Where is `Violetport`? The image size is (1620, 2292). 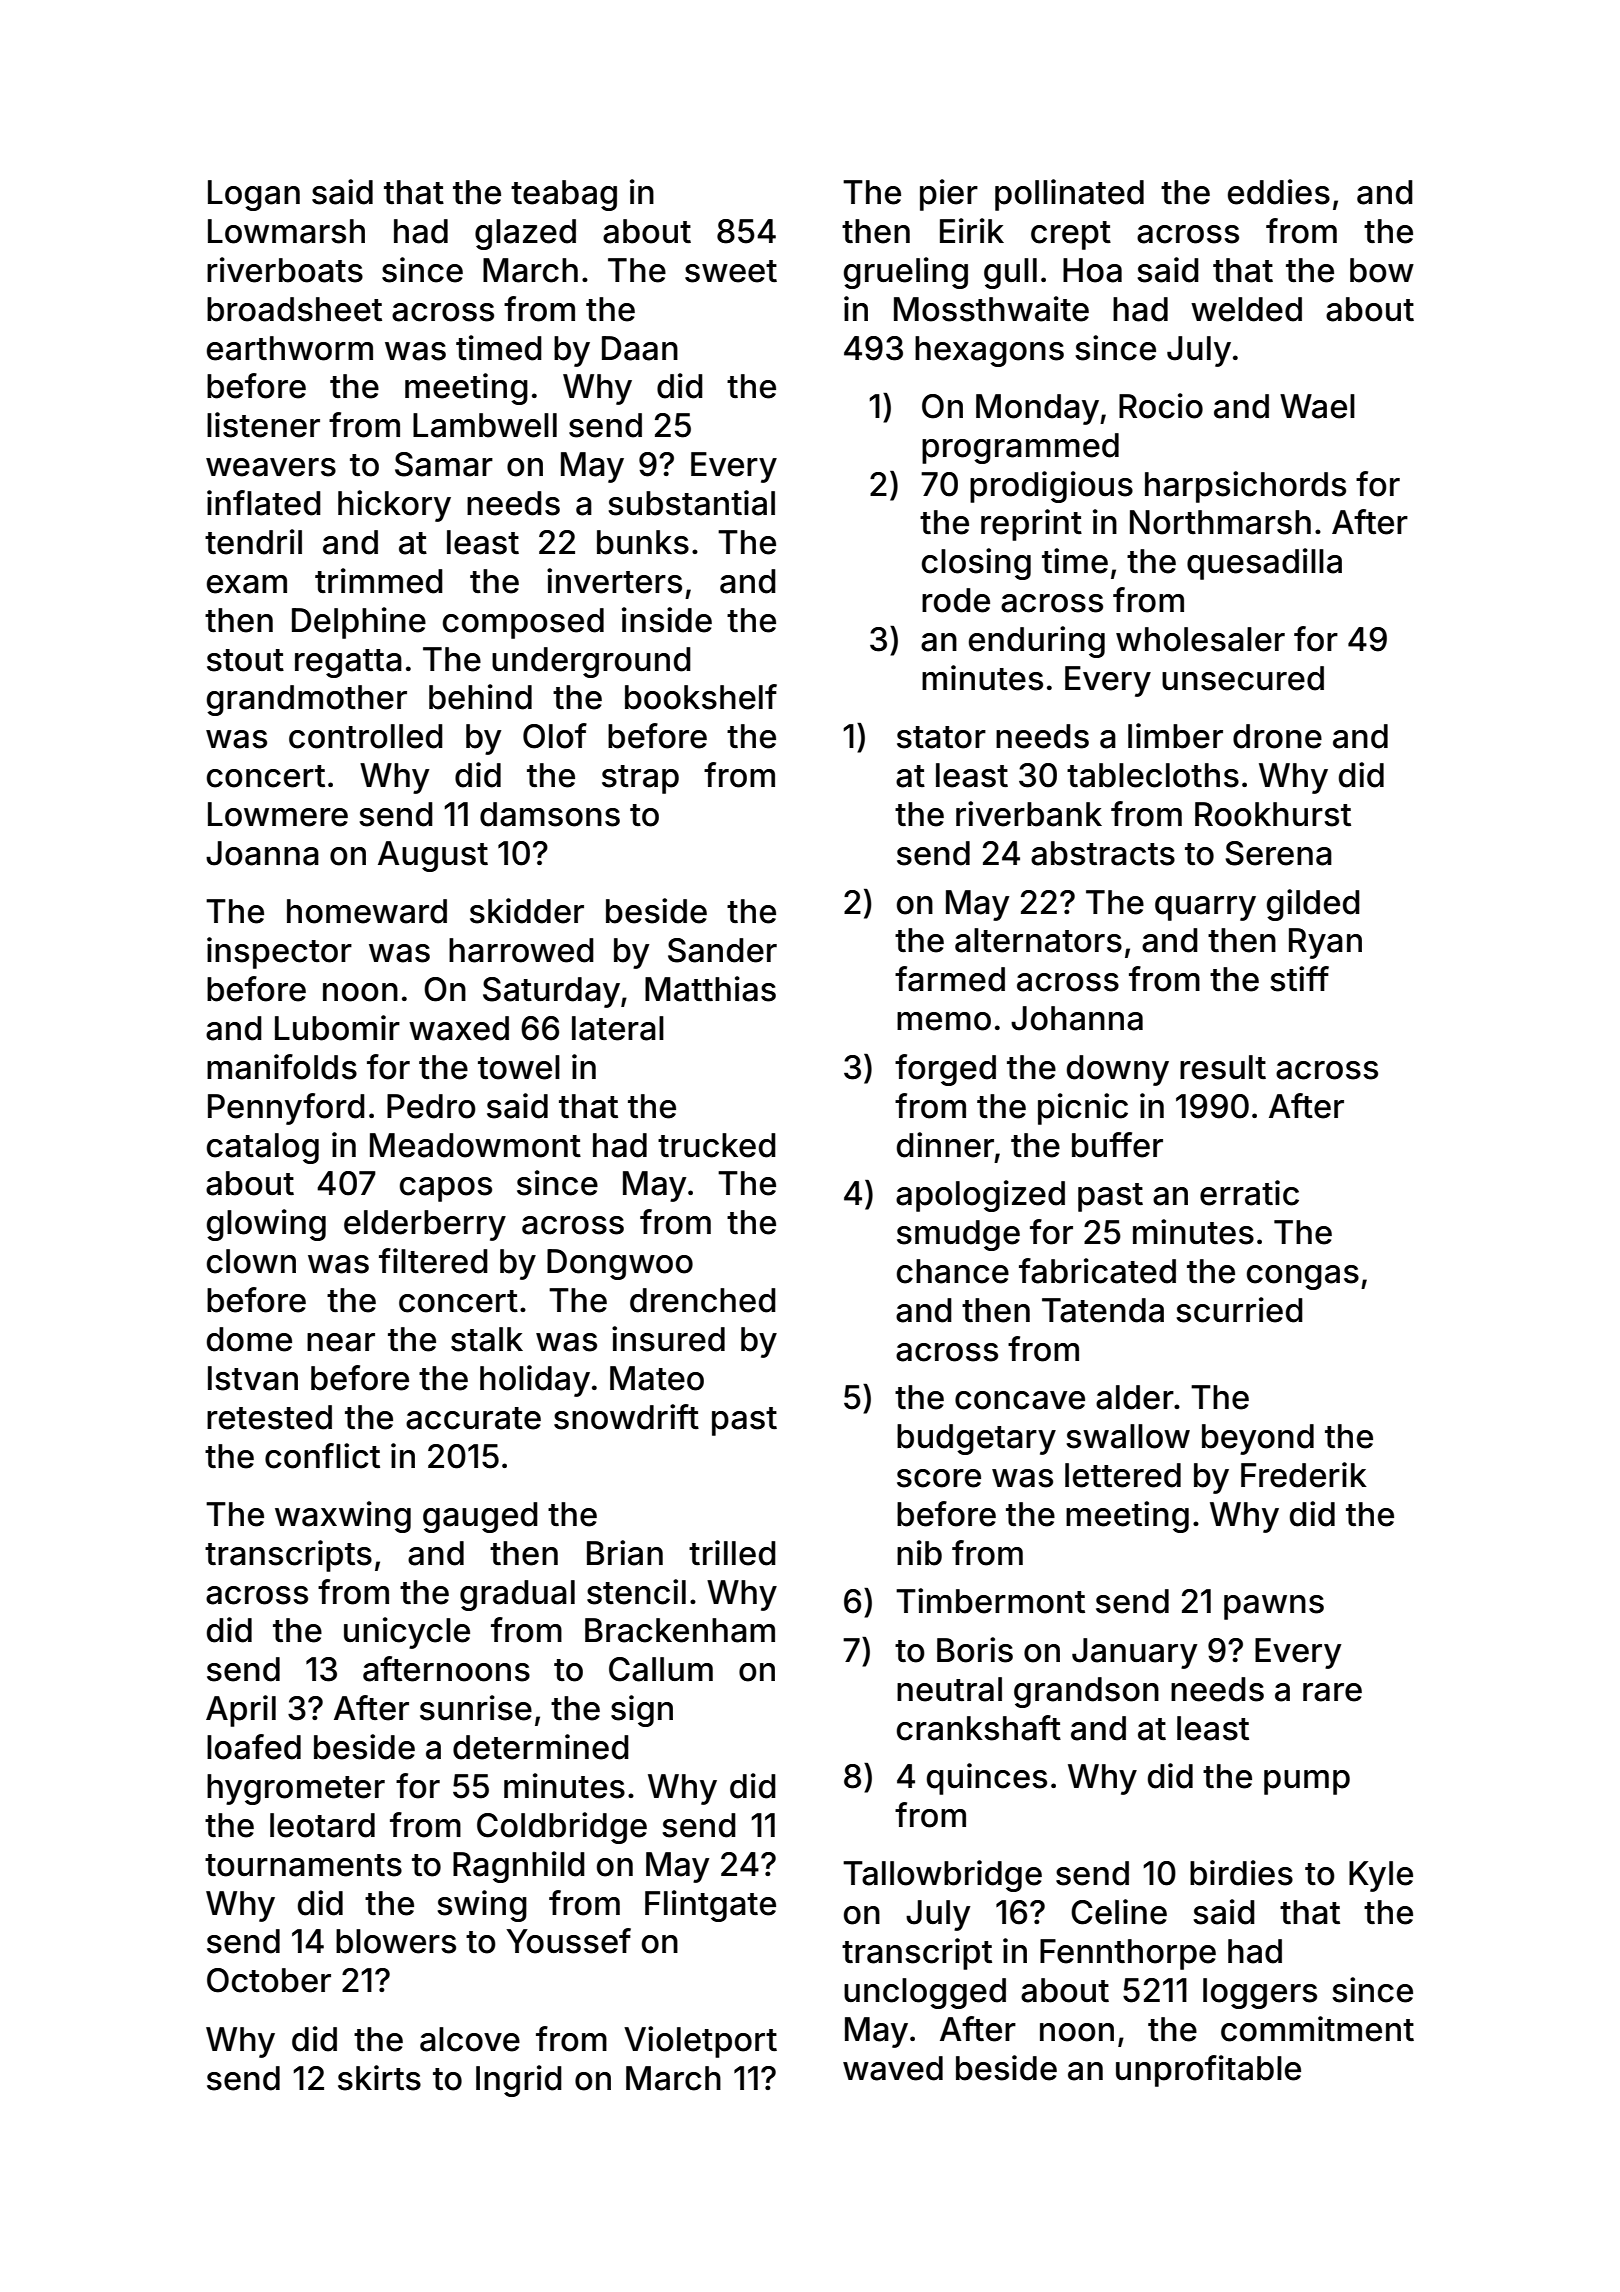
Violetport is located at coordinates (700, 2042).
